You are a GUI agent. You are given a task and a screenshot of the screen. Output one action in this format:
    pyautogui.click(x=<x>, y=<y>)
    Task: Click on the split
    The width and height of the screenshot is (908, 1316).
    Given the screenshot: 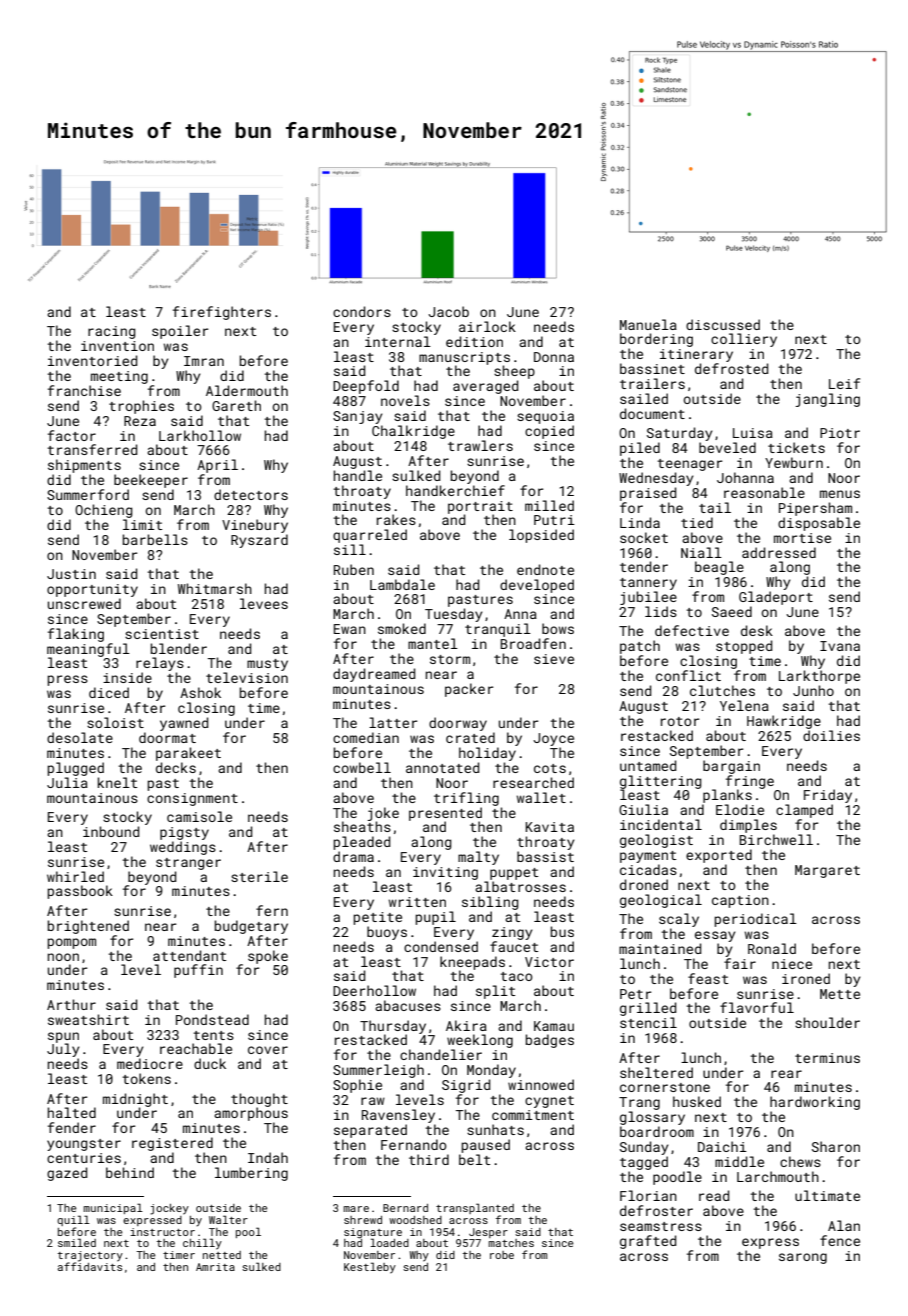 What is the action you would take?
    pyautogui.click(x=495, y=992)
